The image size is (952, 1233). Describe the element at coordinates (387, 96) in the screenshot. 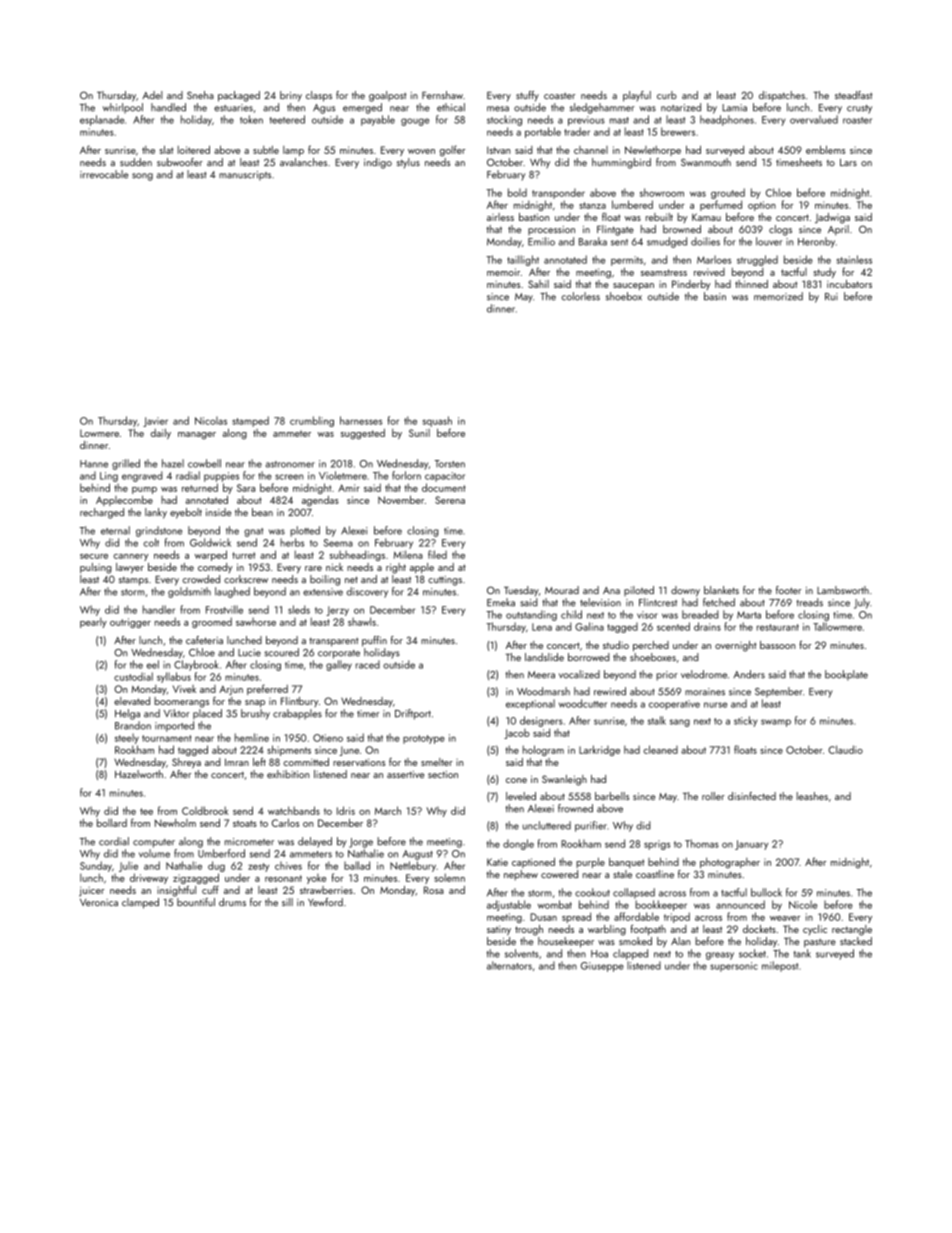

I see `goalpost` at that location.
